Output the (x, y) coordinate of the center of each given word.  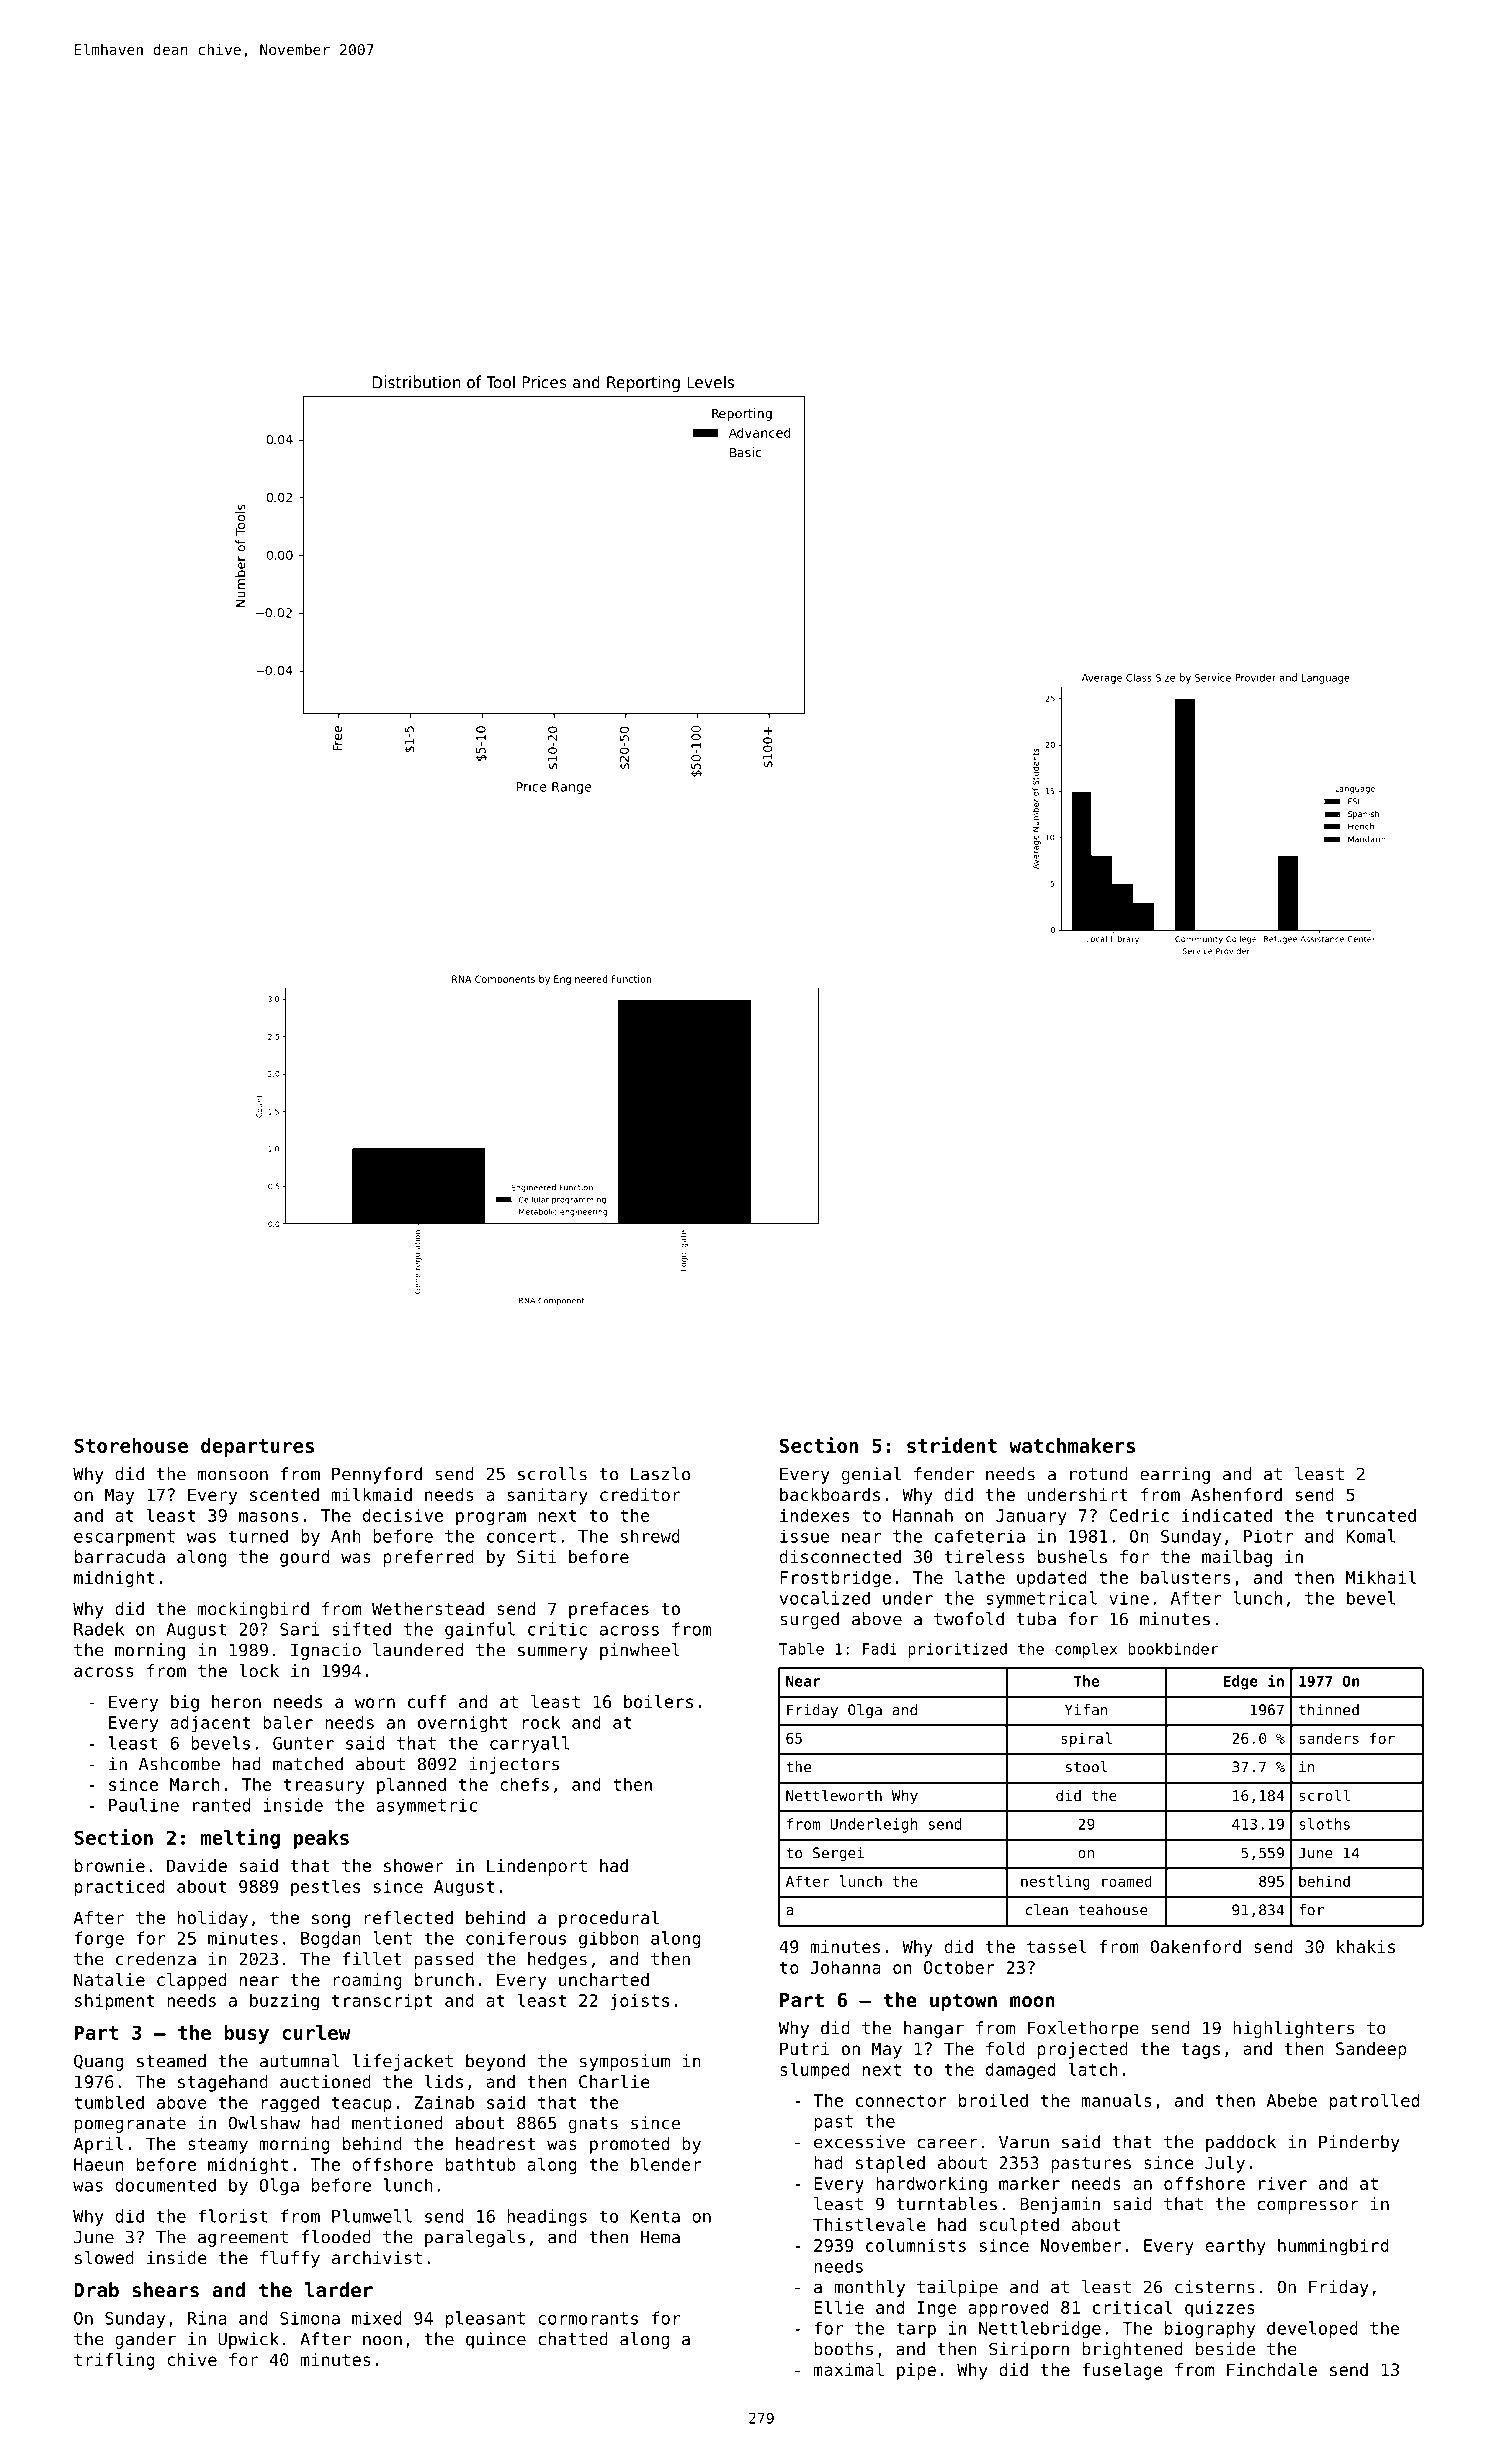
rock (541, 1722)
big (185, 1703)
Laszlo (660, 1474)
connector (901, 2100)
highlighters (1293, 2029)
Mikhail (1381, 1577)
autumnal (300, 2061)
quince (496, 2340)
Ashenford (1236, 1494)
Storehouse (131, 1445)
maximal (849, 2369)
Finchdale (1272, 2369)
